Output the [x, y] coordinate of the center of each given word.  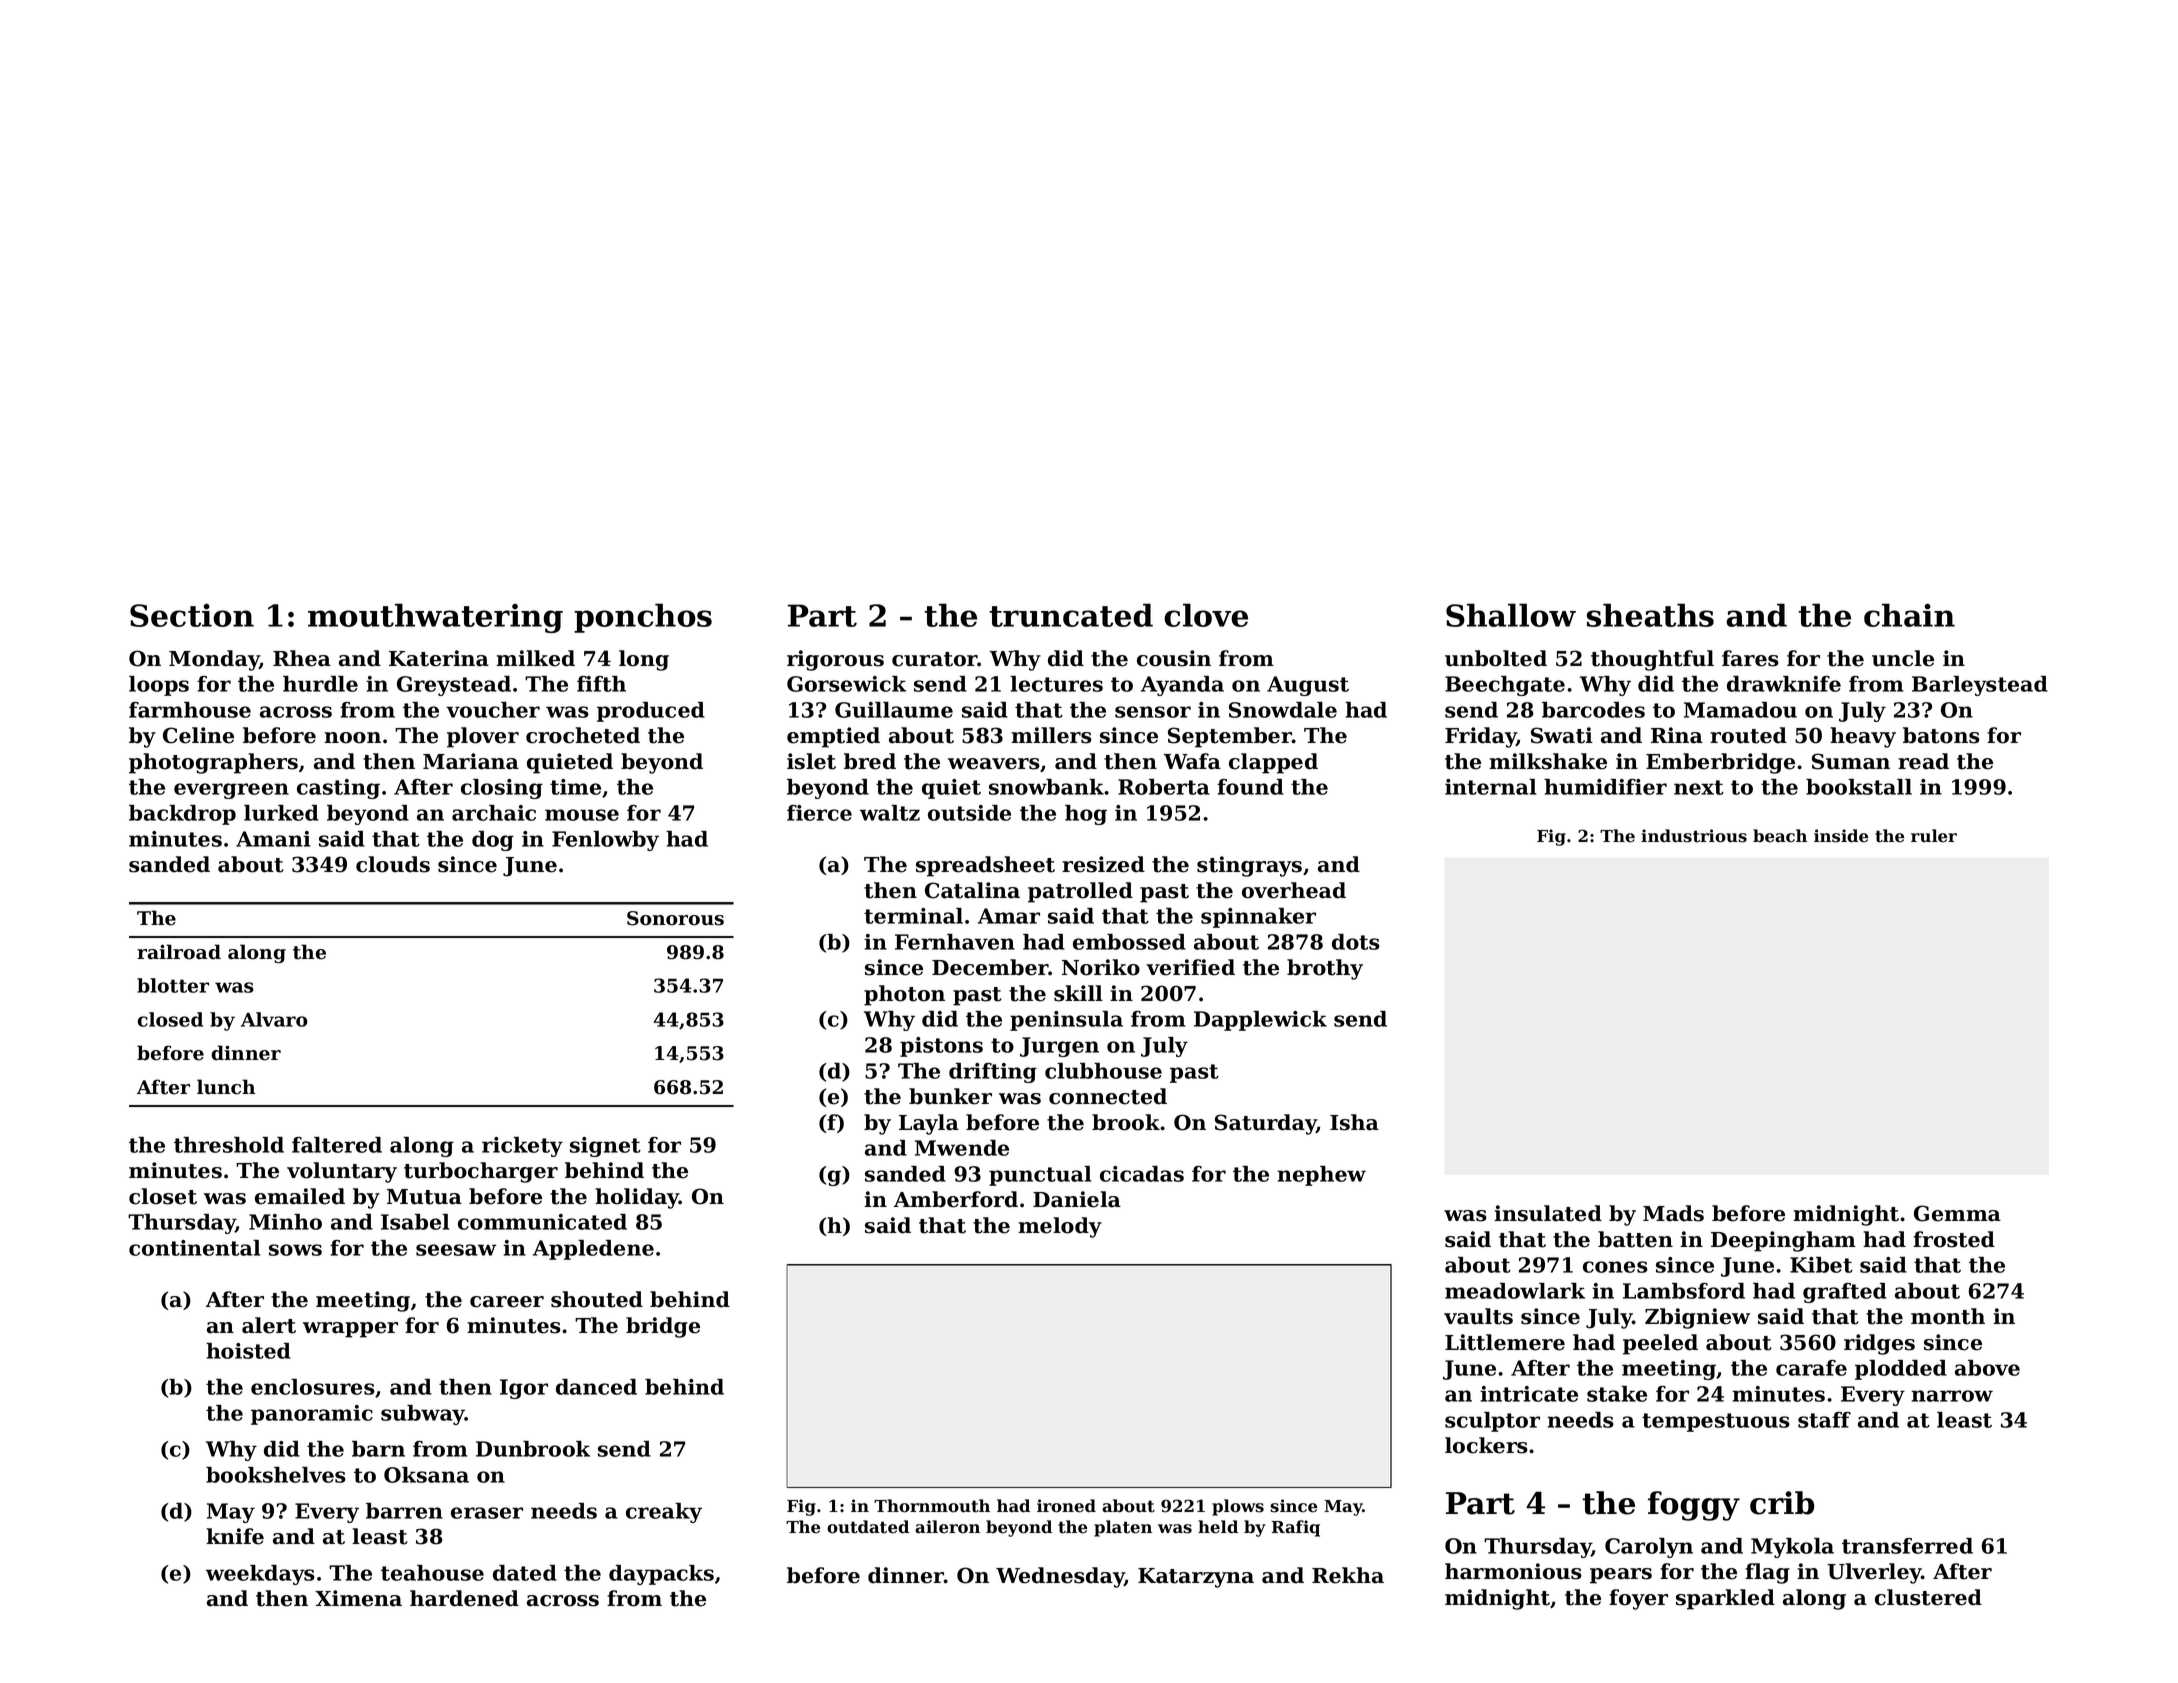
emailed [300, 1196]
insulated [1548, 1213]
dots [1356, 942]
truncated [1071, 615]
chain [1909, 615]
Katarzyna [1196, 1578]
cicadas [1142, 1174]
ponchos [643, 618]
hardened [464, 1598]
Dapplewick [1260, 1021]
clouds [393, 864]
